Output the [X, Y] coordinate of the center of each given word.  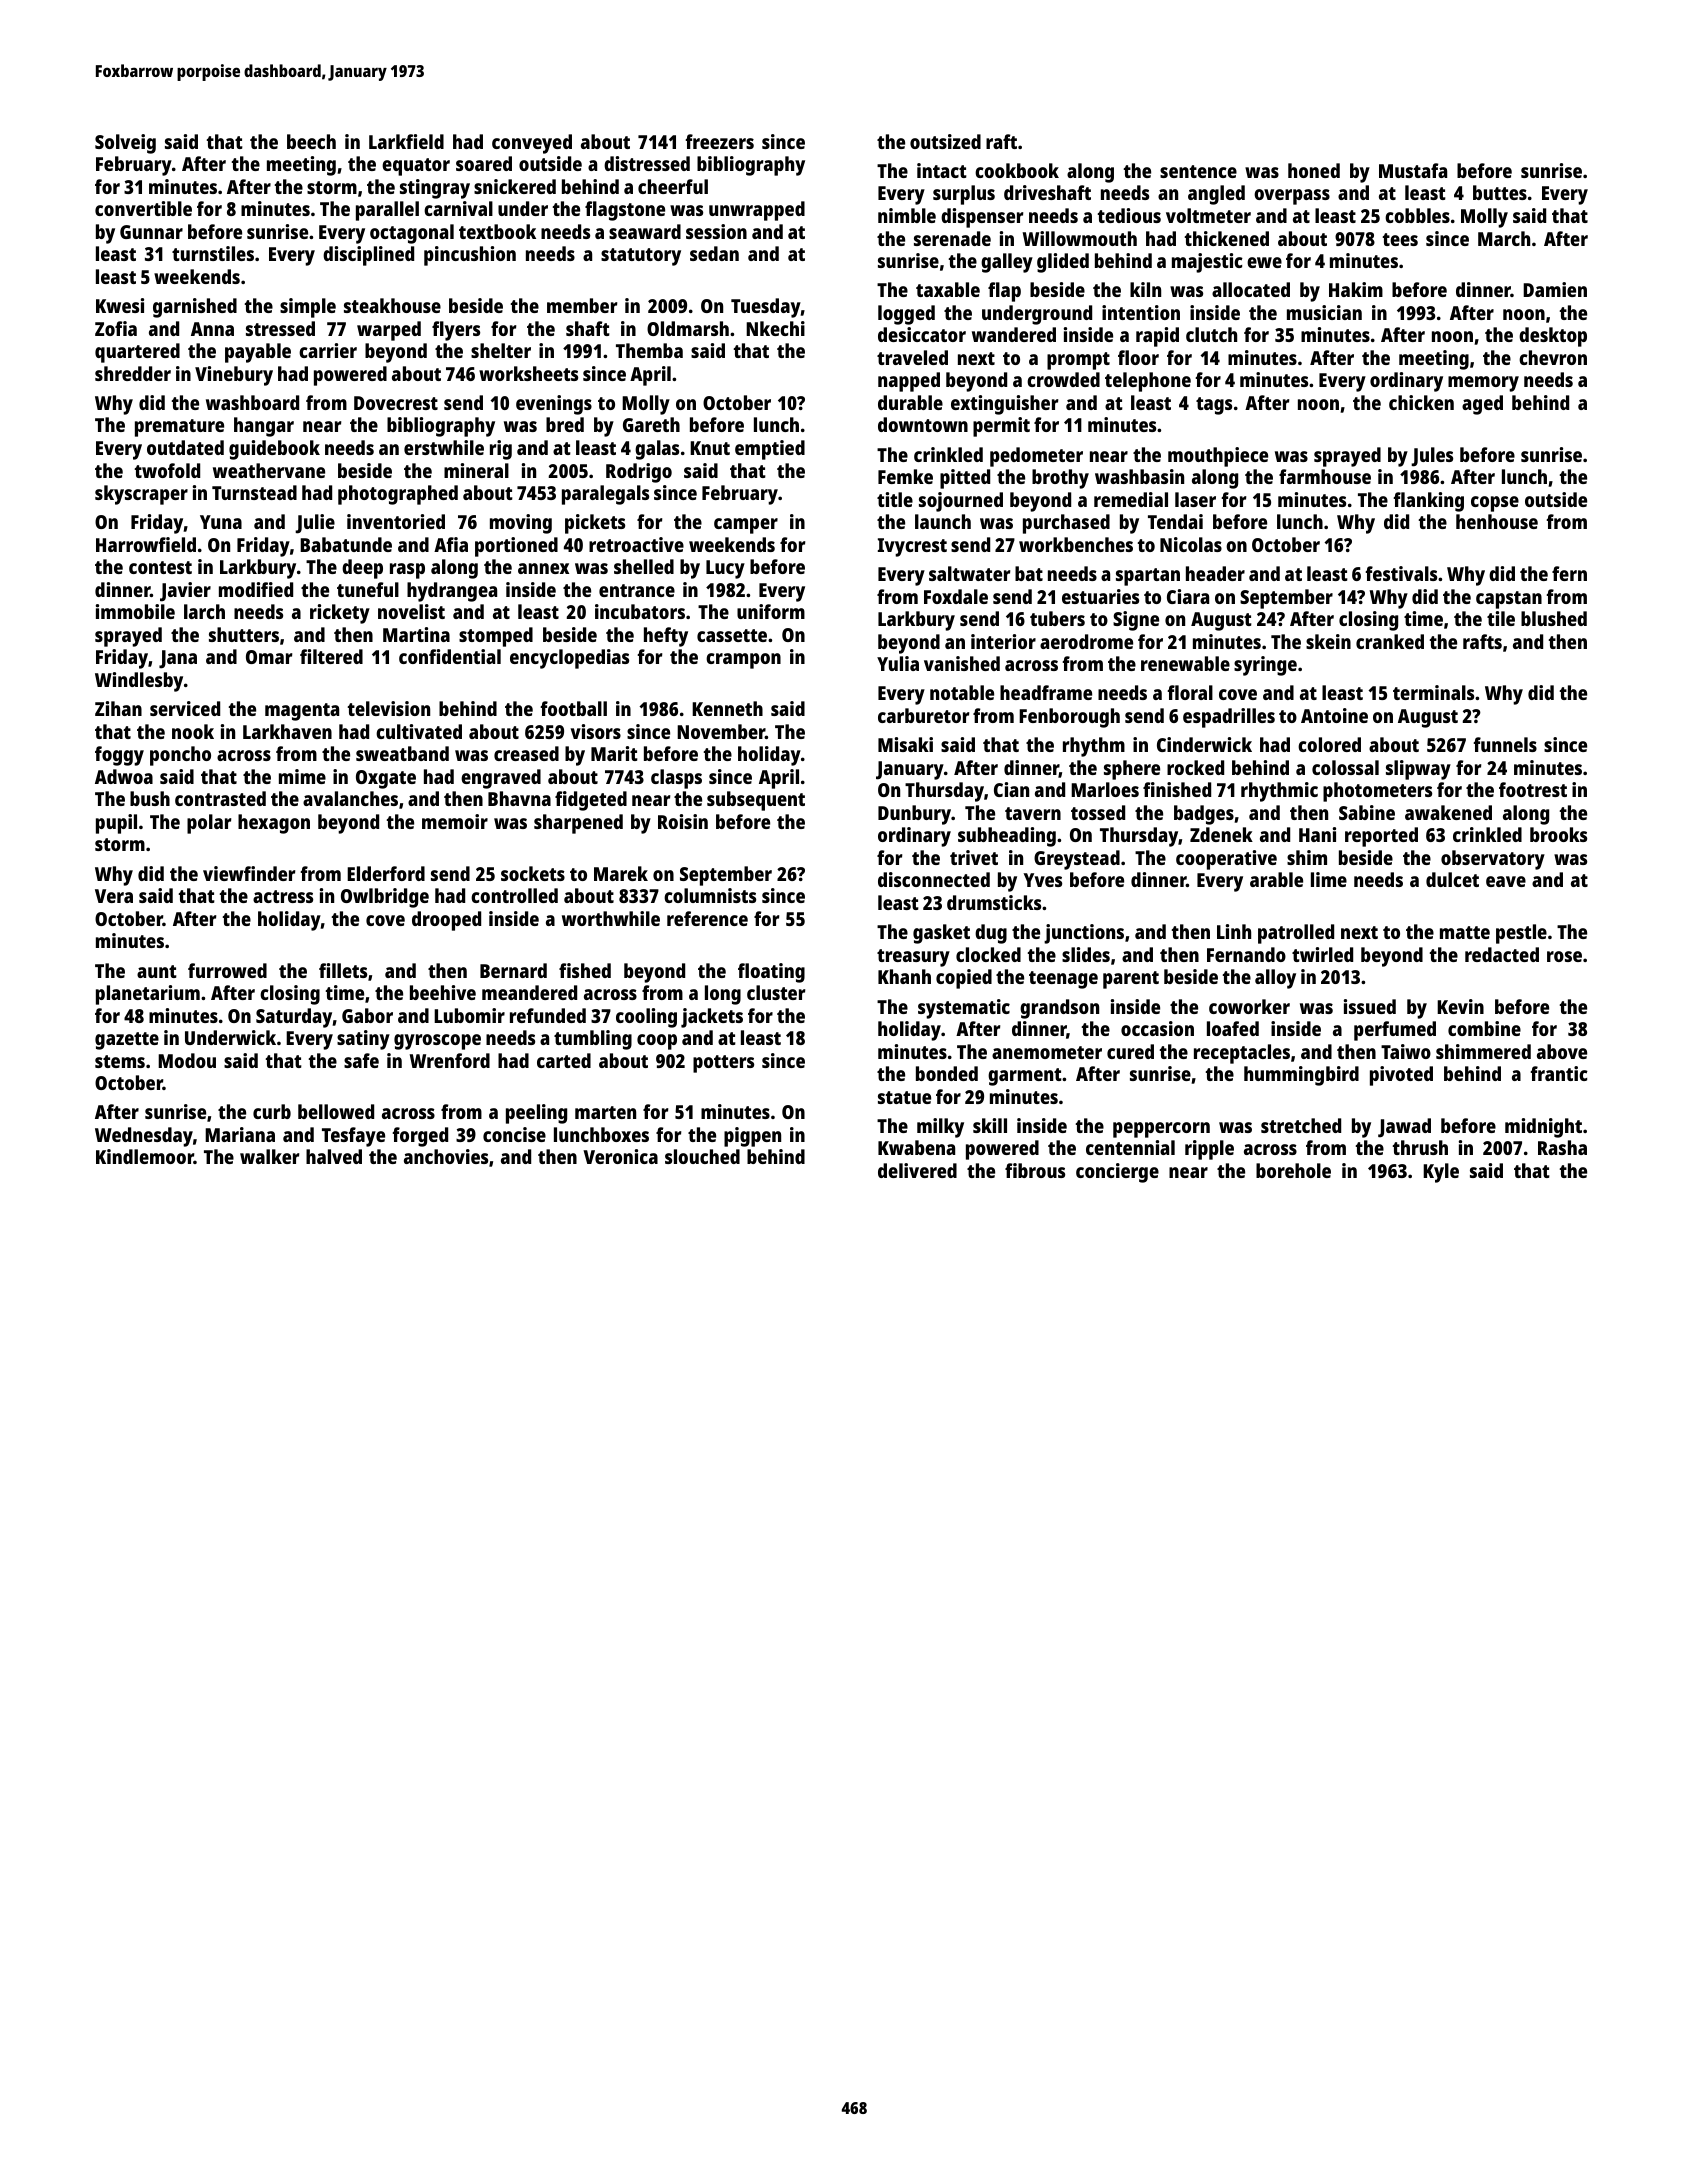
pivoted [1401, 1076]
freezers [719, 141]
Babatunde [346, 544]
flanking [1428, 502]
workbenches [1076, 544]
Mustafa [1413, 170]
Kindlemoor [145, 1156]
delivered [917, 1170]
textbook [497, 231]
